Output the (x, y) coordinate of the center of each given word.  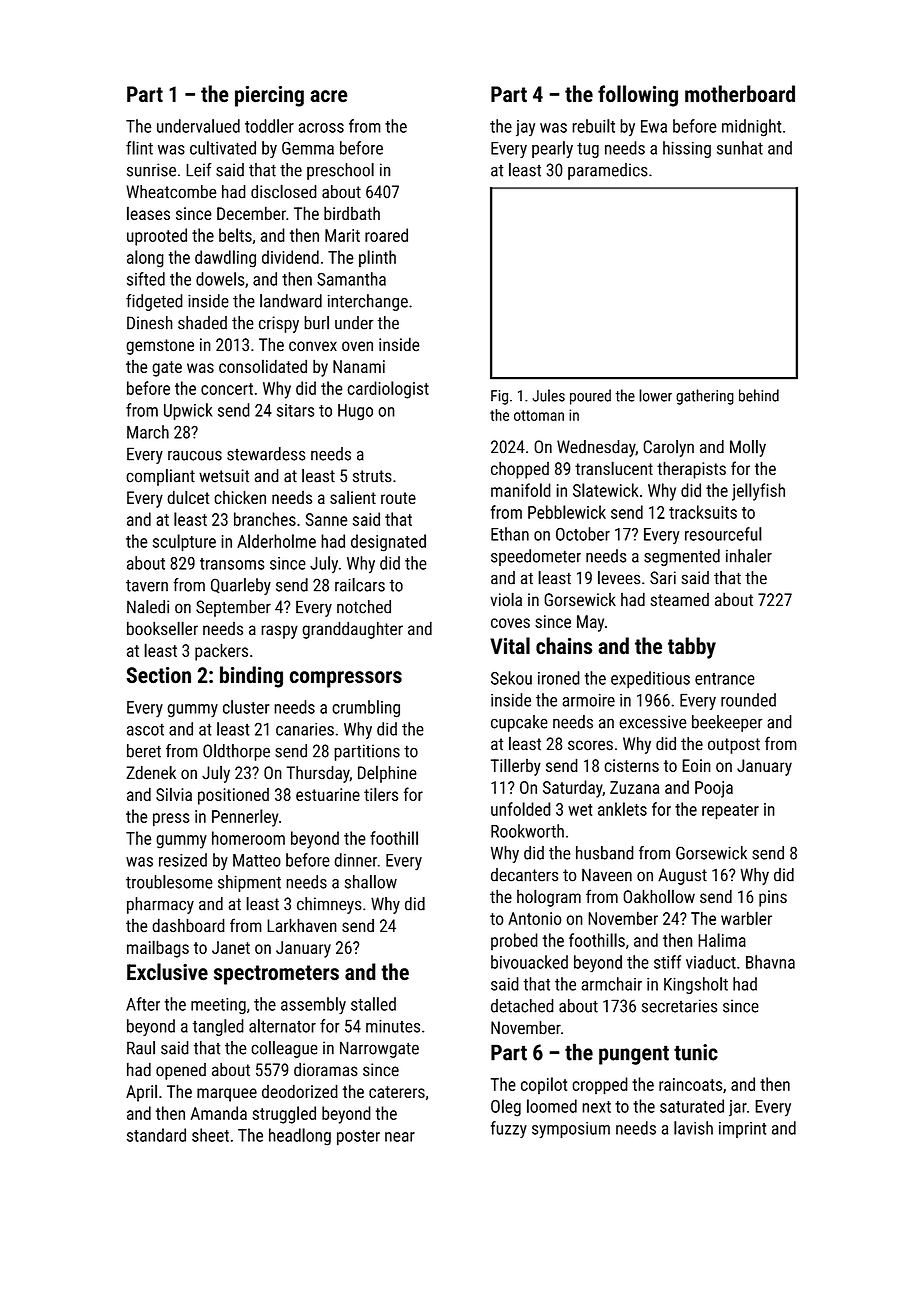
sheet (210, 1135)
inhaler (749, 556)
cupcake (519, 723)
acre (329, 96)
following (638, 96)
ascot (145, 729)
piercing (269, 96)
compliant (160, 477)
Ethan (510, 534)
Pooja (714, 789)
